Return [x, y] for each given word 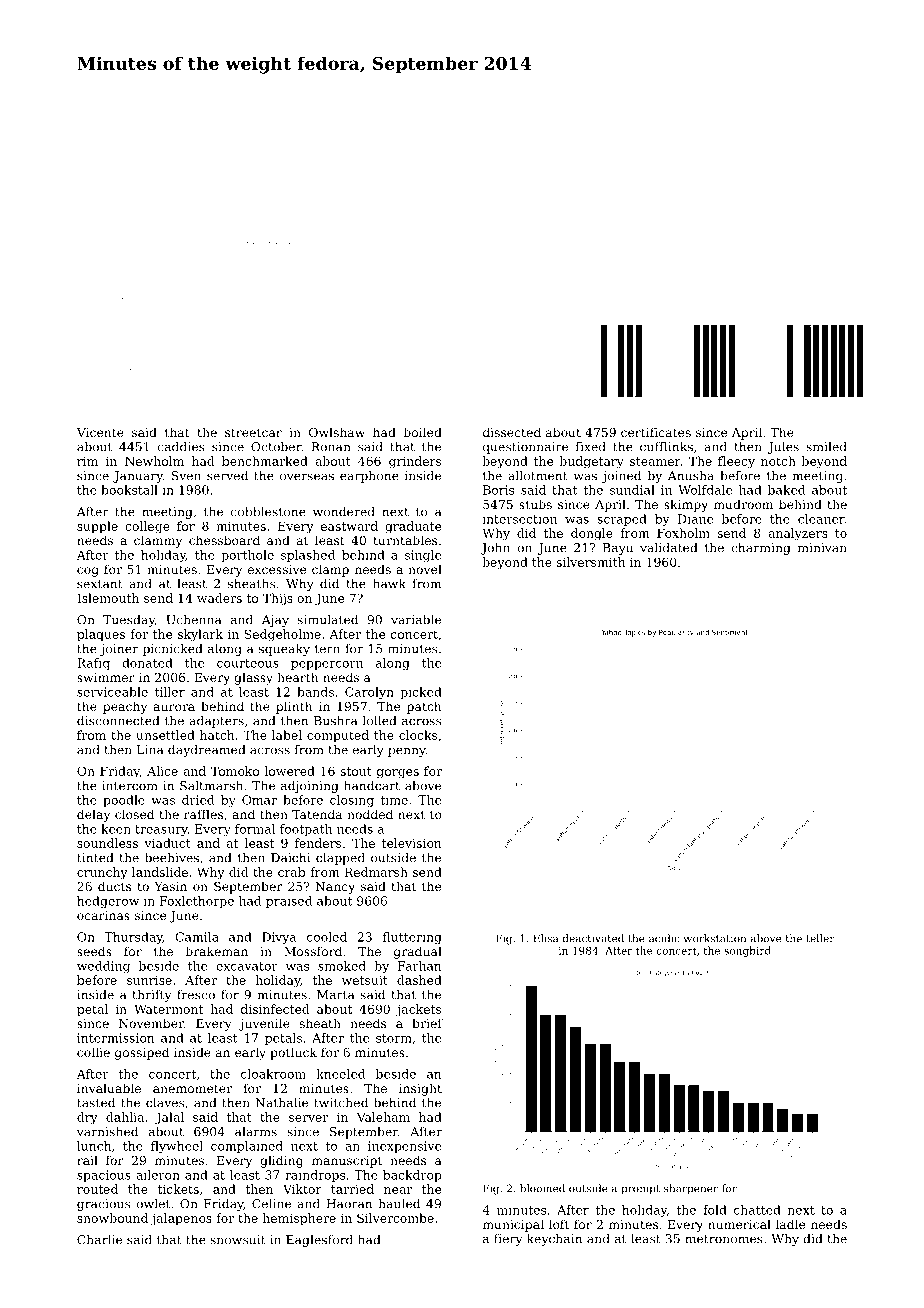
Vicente [100, 432]
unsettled [165, 735]
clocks [418, 735]
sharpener [691, 1189]
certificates [656, 432]
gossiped [142, 1053]
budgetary [591, 462]
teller [820, 938]
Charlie [99, 1240]
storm [394, 1038]
